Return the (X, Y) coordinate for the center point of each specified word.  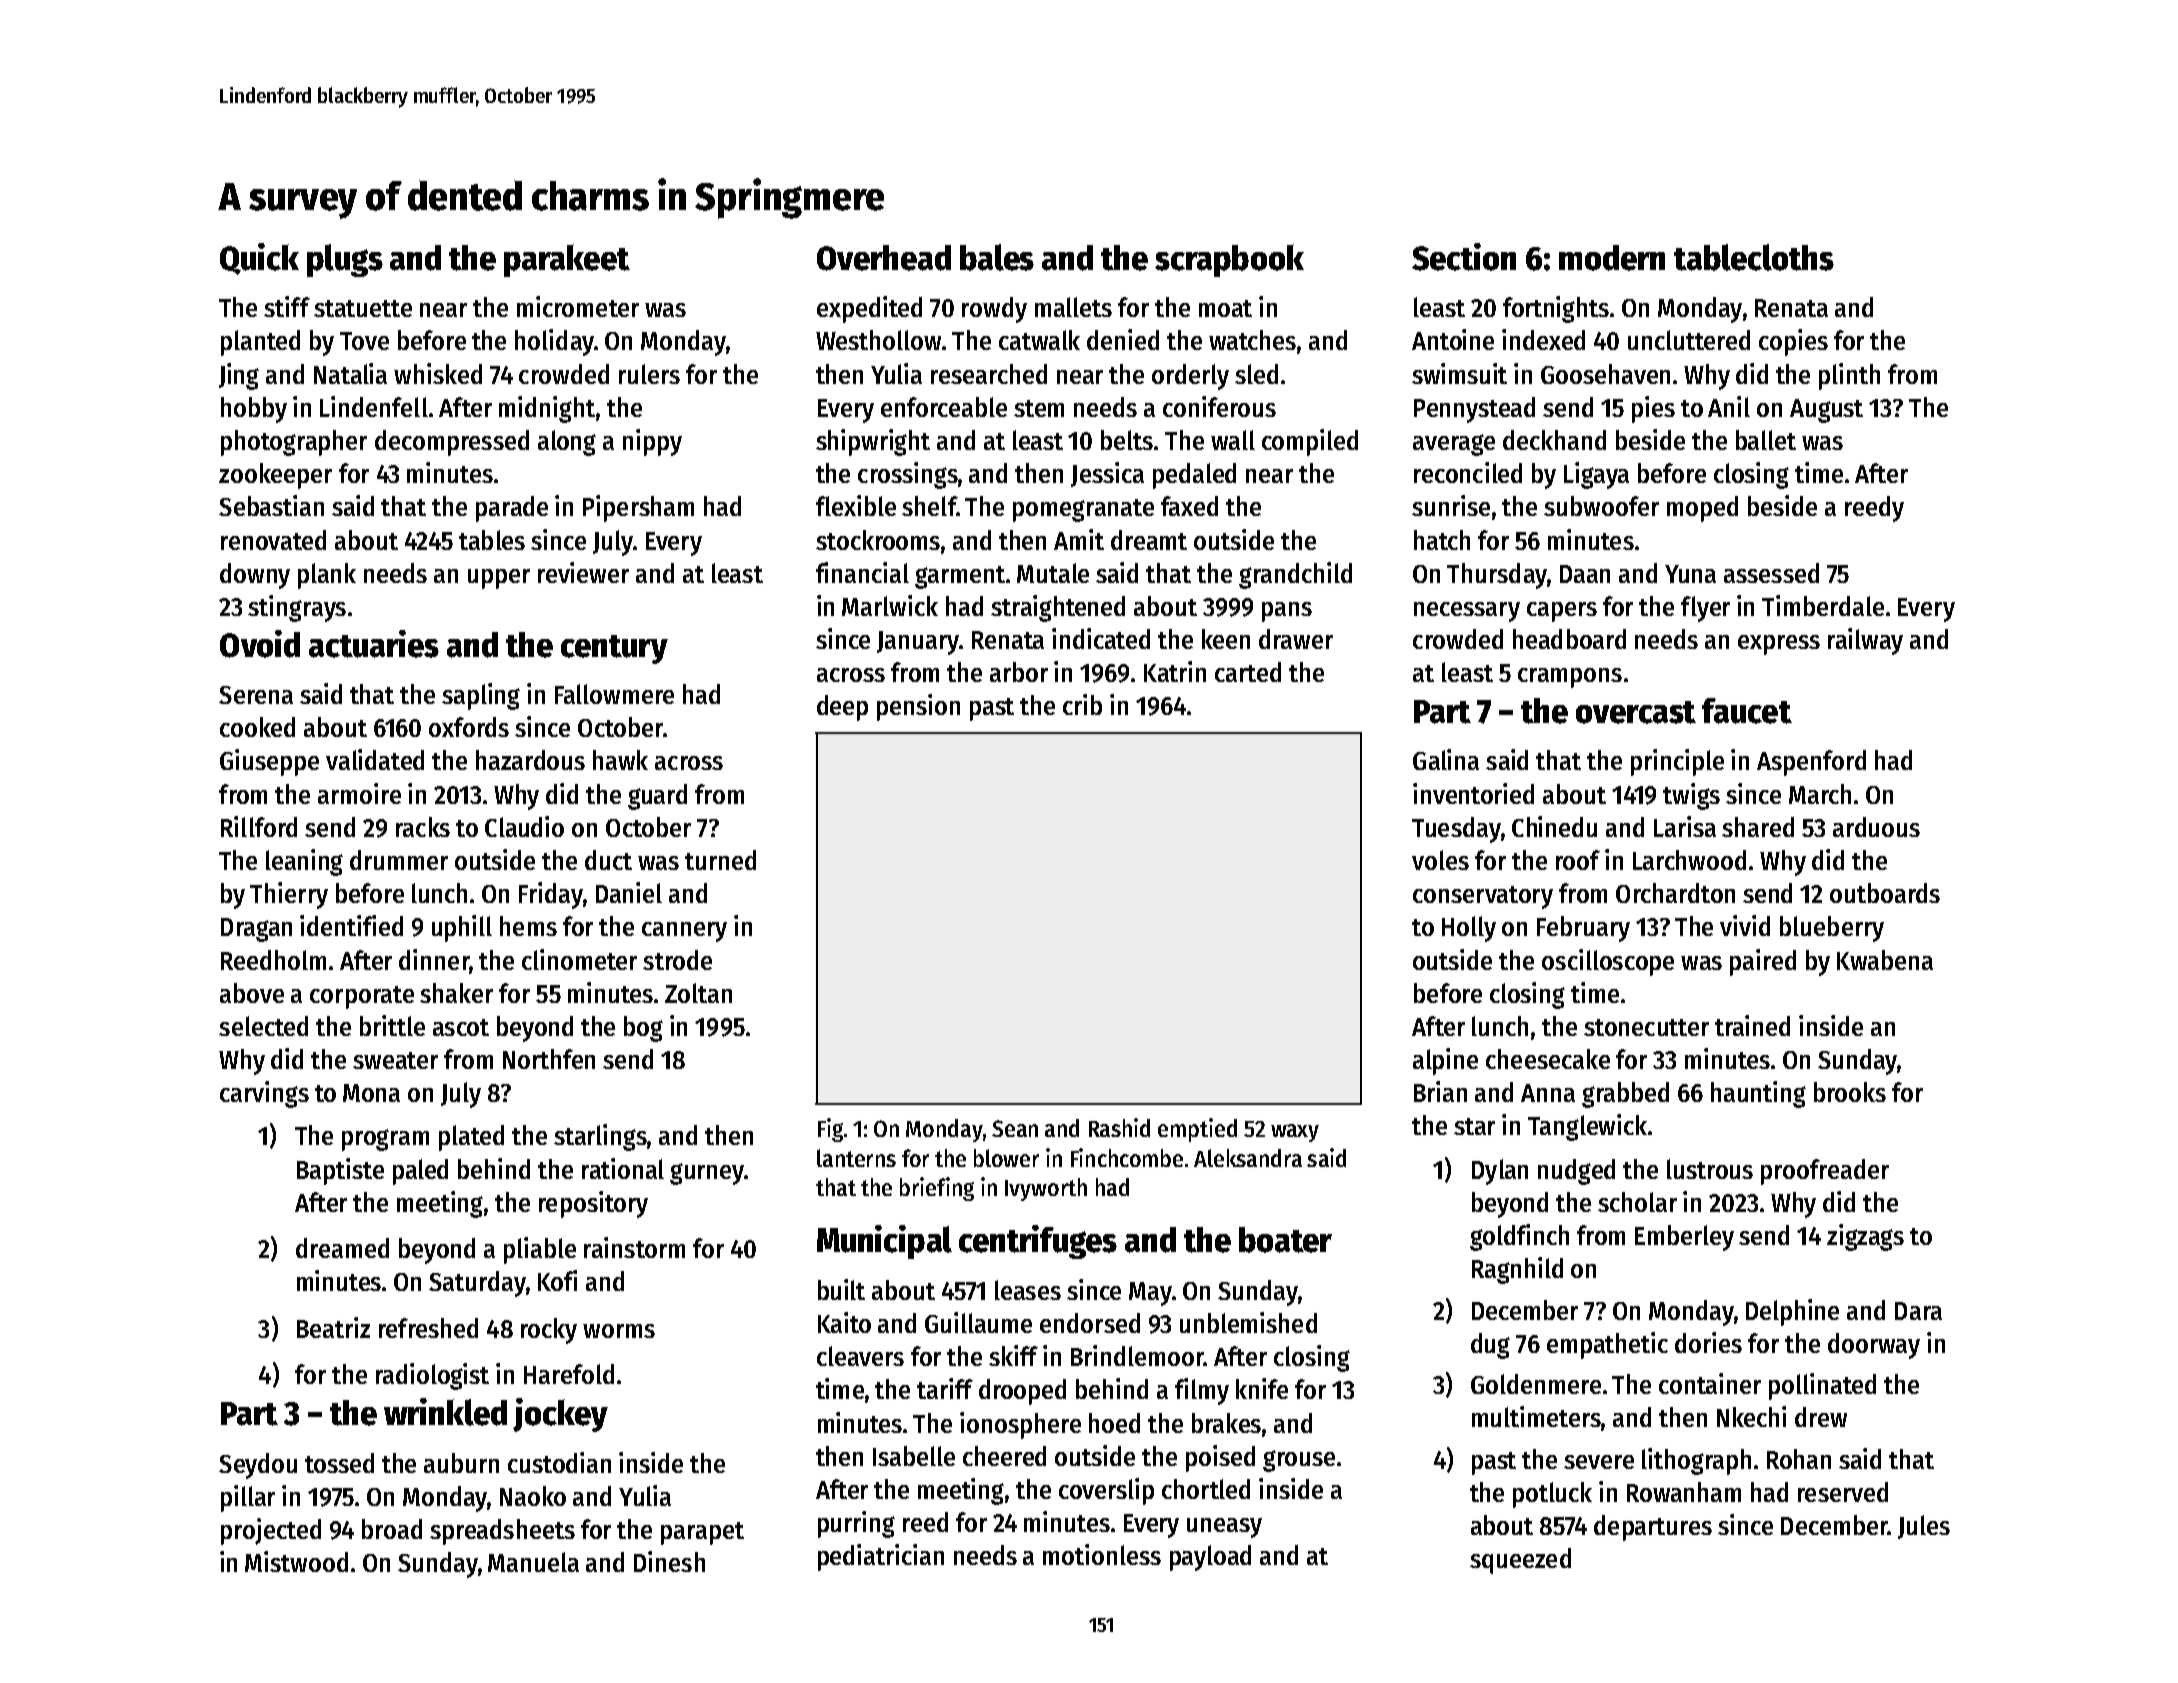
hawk (620, 760)
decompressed (452, 443)
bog (643, 1029)
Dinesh (669, 1561)
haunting (1758, 1094)
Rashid (1119, 1127)
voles (1440, 860)
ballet (1766, 440)
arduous (1876, 827)
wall (1233, 440)
